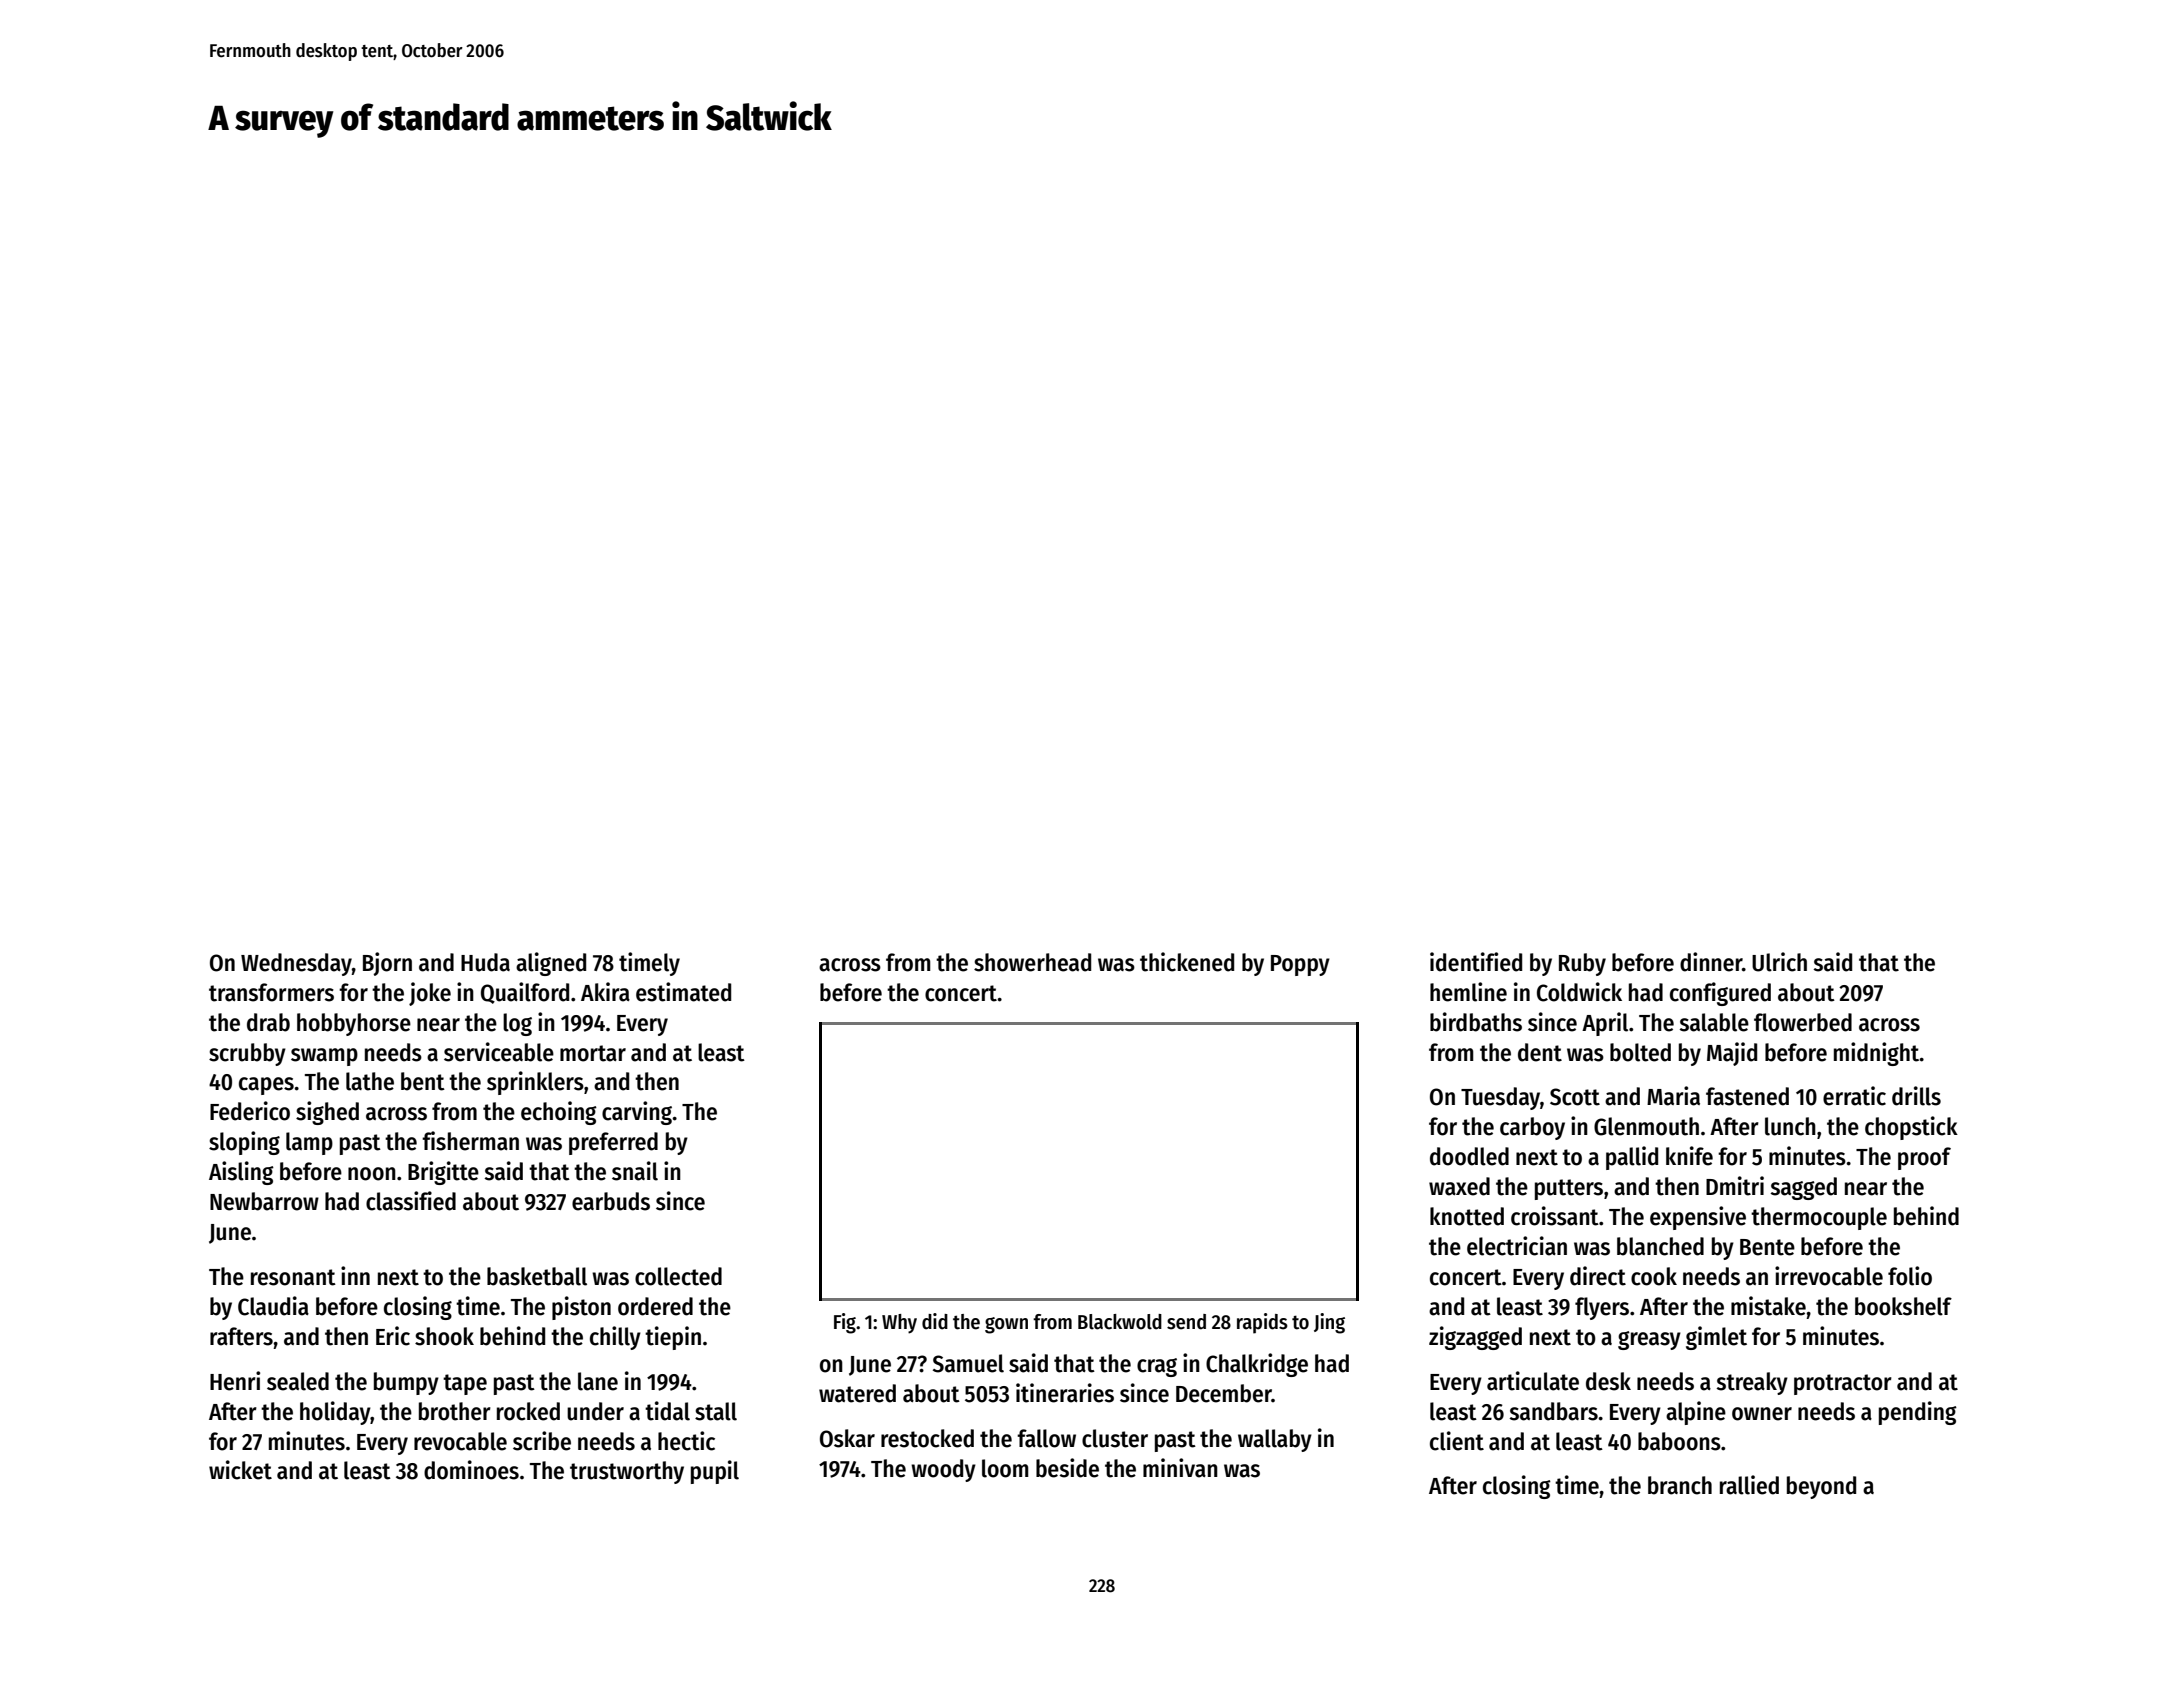  What do you see at coordinates (1660, 1246) in the image?
I see `blanched` at bounding box center [1660, 1246].
